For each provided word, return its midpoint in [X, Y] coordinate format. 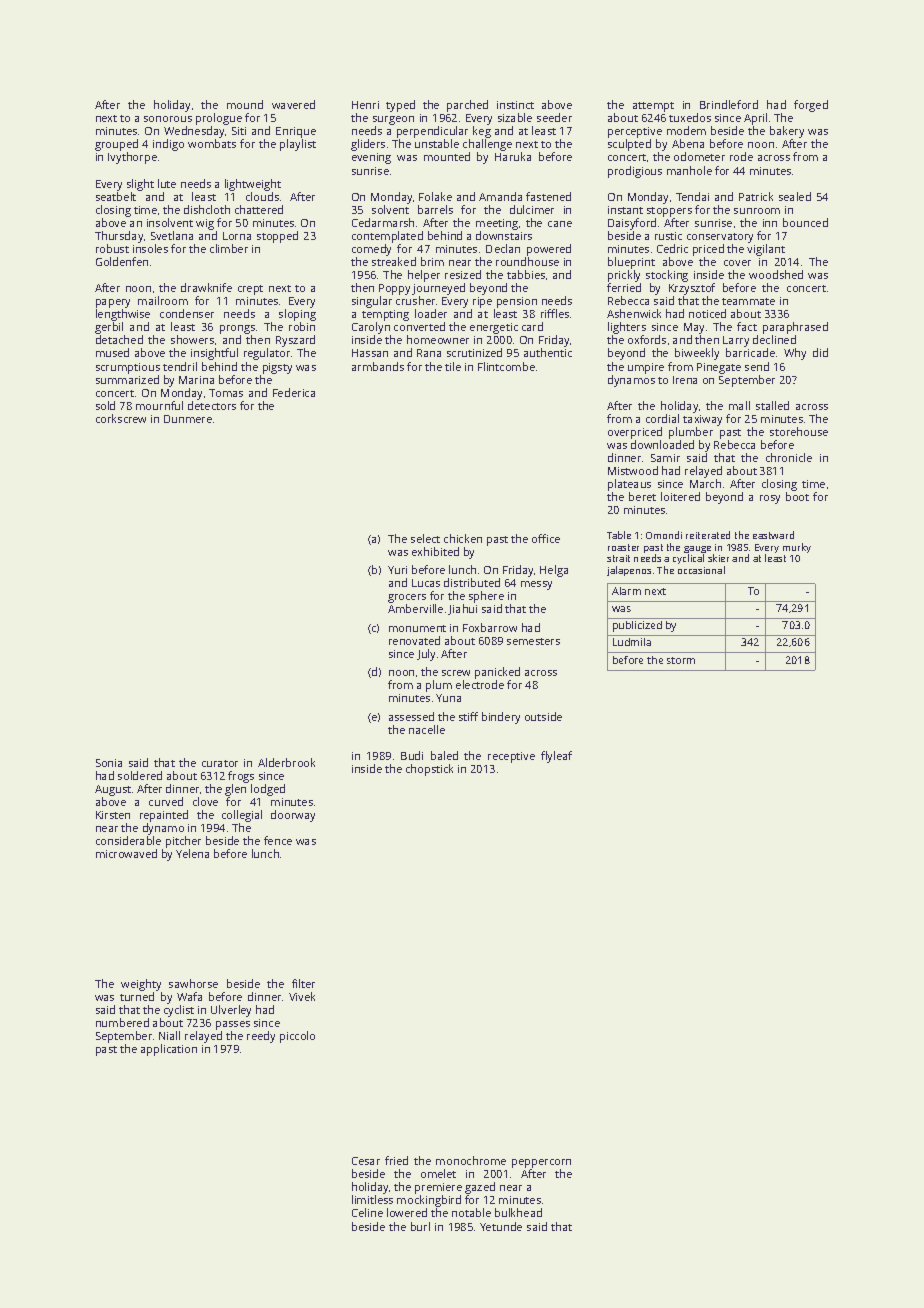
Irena [685, 380]
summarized [127, 379]
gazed [480, 1188]
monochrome [471, 1160]
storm [681, 660]
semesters [533, 641]
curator [220, 763]
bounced [805, 222]
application [169, 1050]
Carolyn [371, 328]
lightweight [253, 185]
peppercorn [541, 1163]
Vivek [302, 996]
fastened [548, 196]
